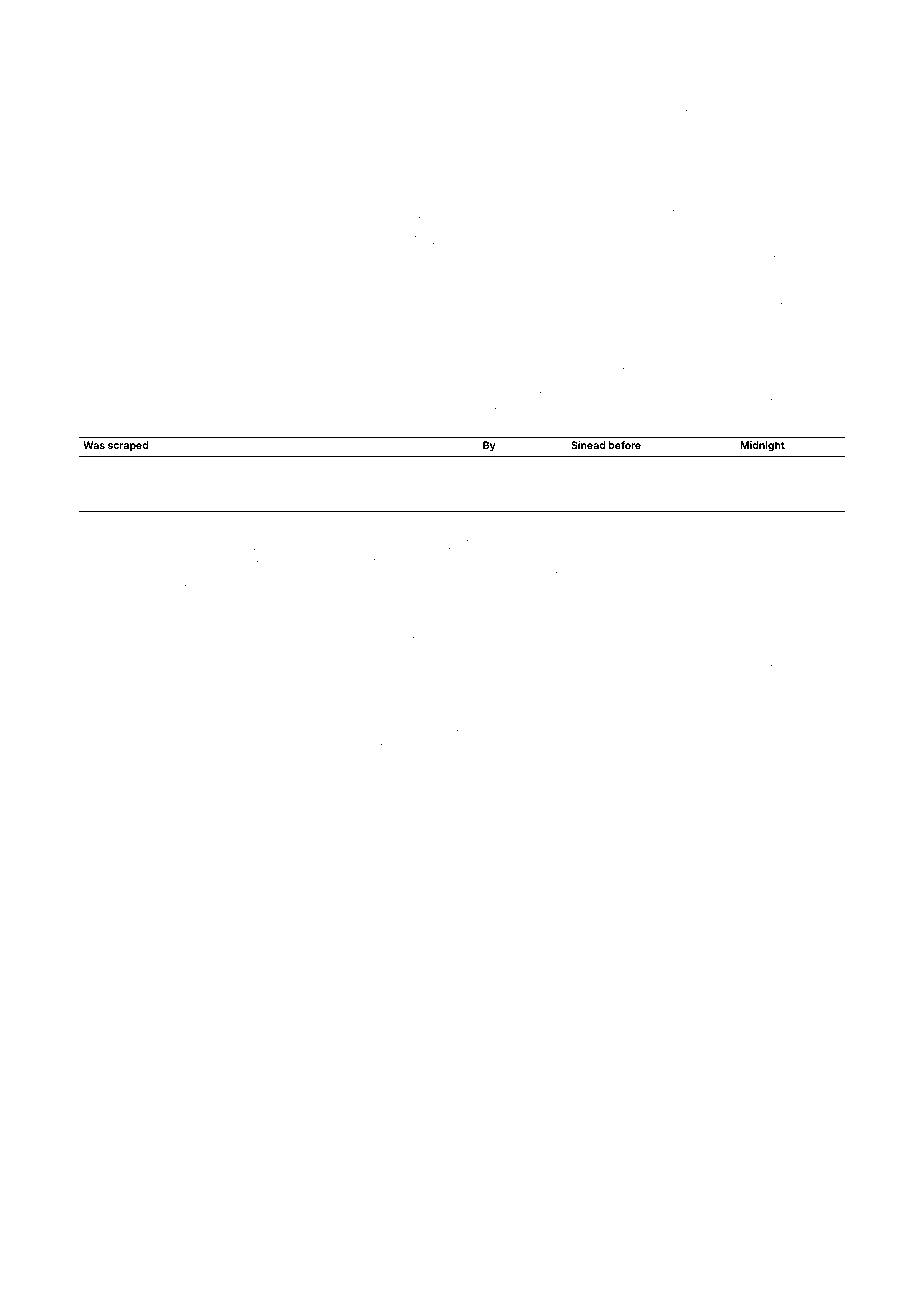 The image size is (924, 1308). What do you see at coordinates (367, 305) in the page?
I see `custodian` at bounding box center [367, 305].
